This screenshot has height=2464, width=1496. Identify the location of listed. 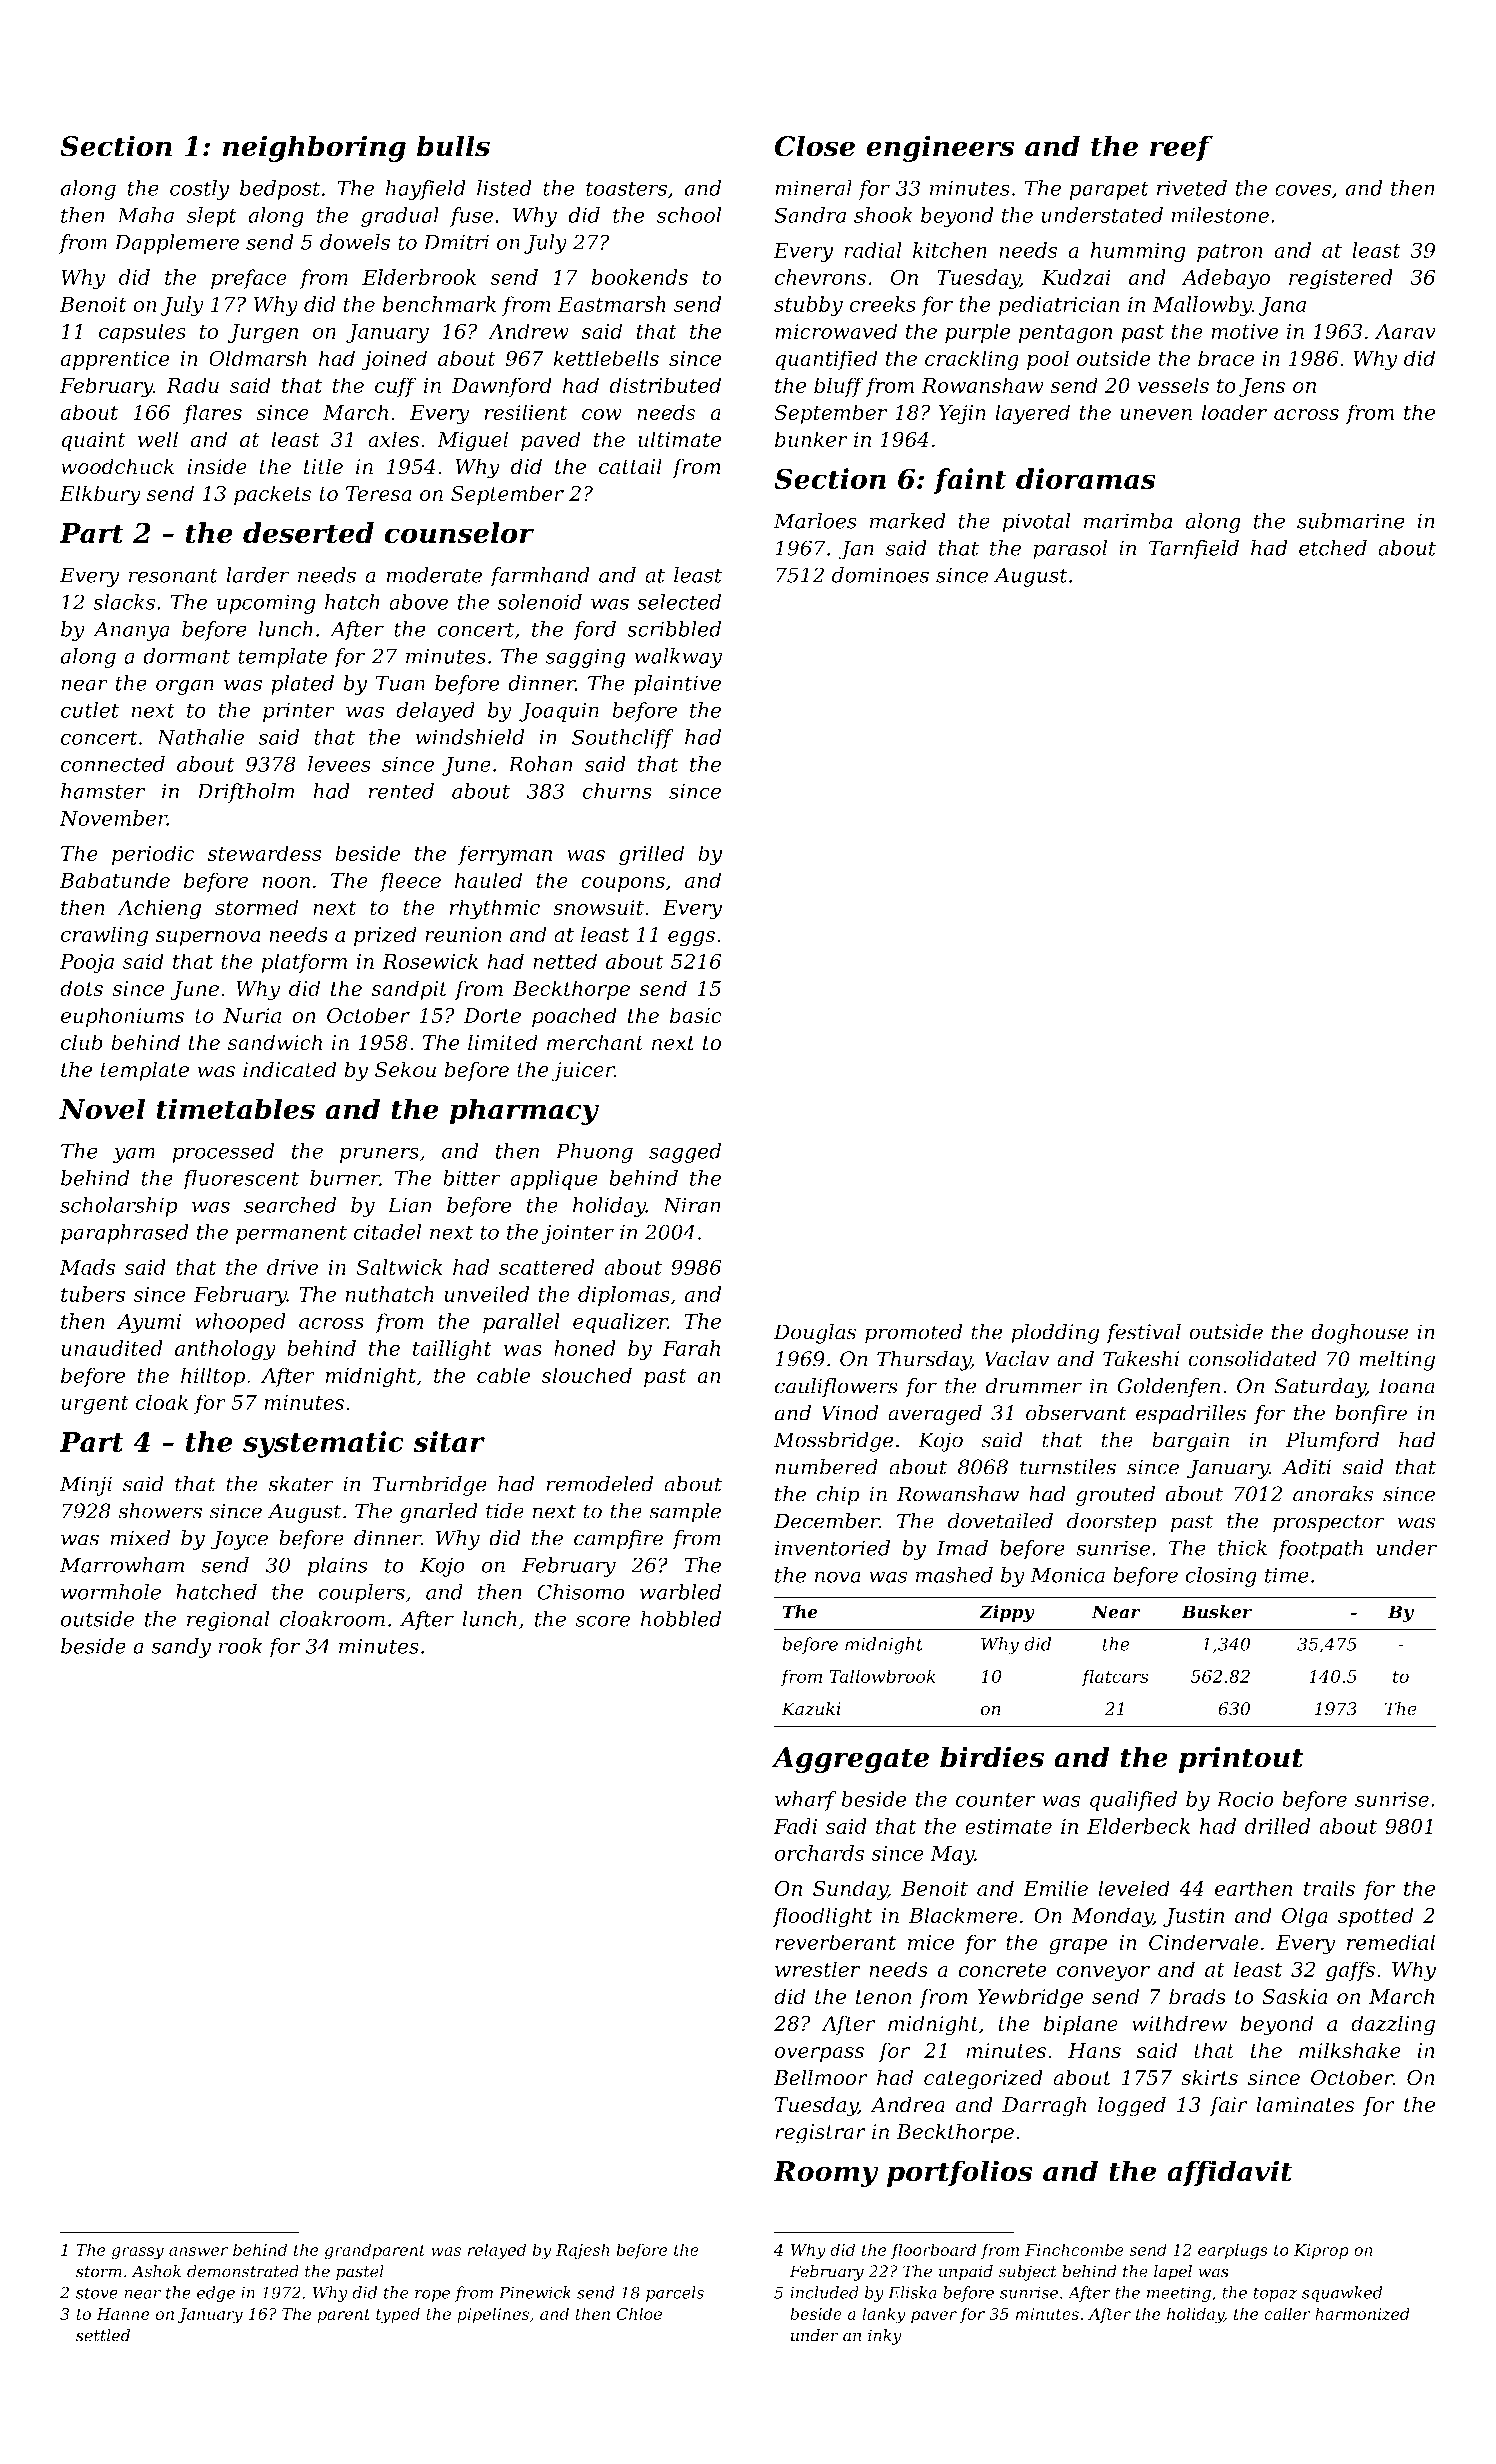
(504, 188).
